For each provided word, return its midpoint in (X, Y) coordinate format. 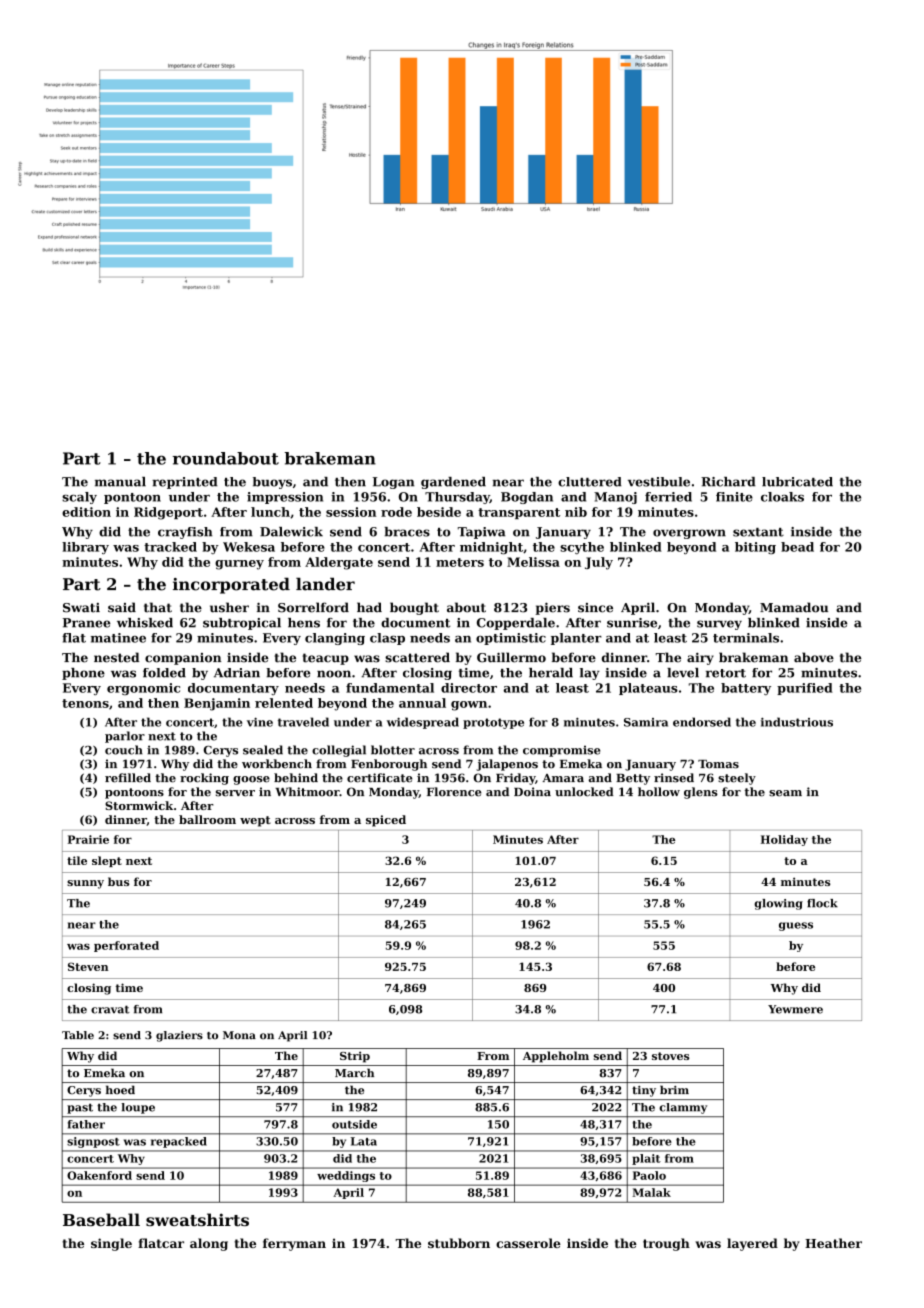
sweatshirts (197, 1219)
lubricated (797, 482)
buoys (272, 483)
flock (822, 903)
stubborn (459, 1243)
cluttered (589, 482)
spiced (386, 821)
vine (260, 722)
